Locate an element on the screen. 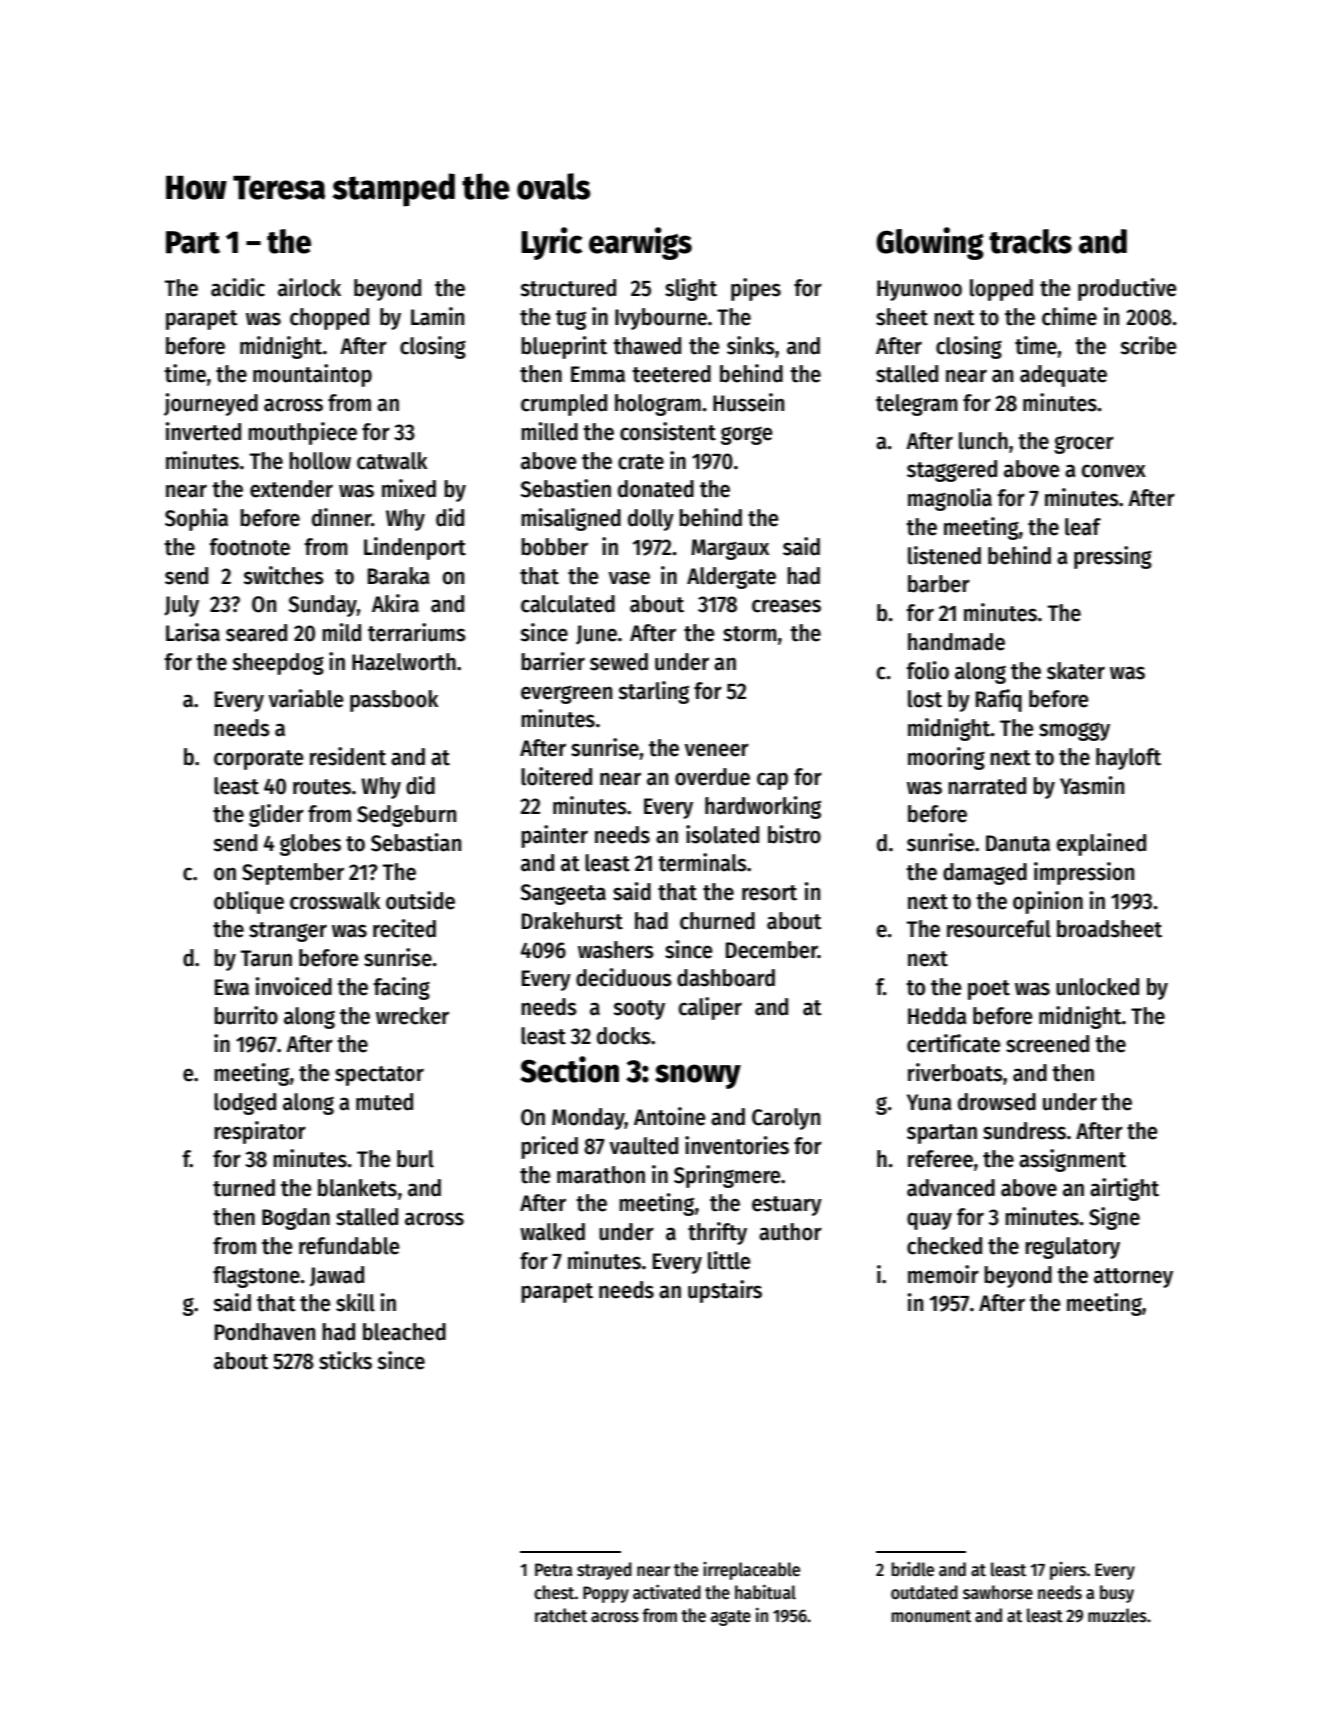 The height and width of the screenshot is (1736, 1342). flagstone is located at coordinates (256, 1277).
